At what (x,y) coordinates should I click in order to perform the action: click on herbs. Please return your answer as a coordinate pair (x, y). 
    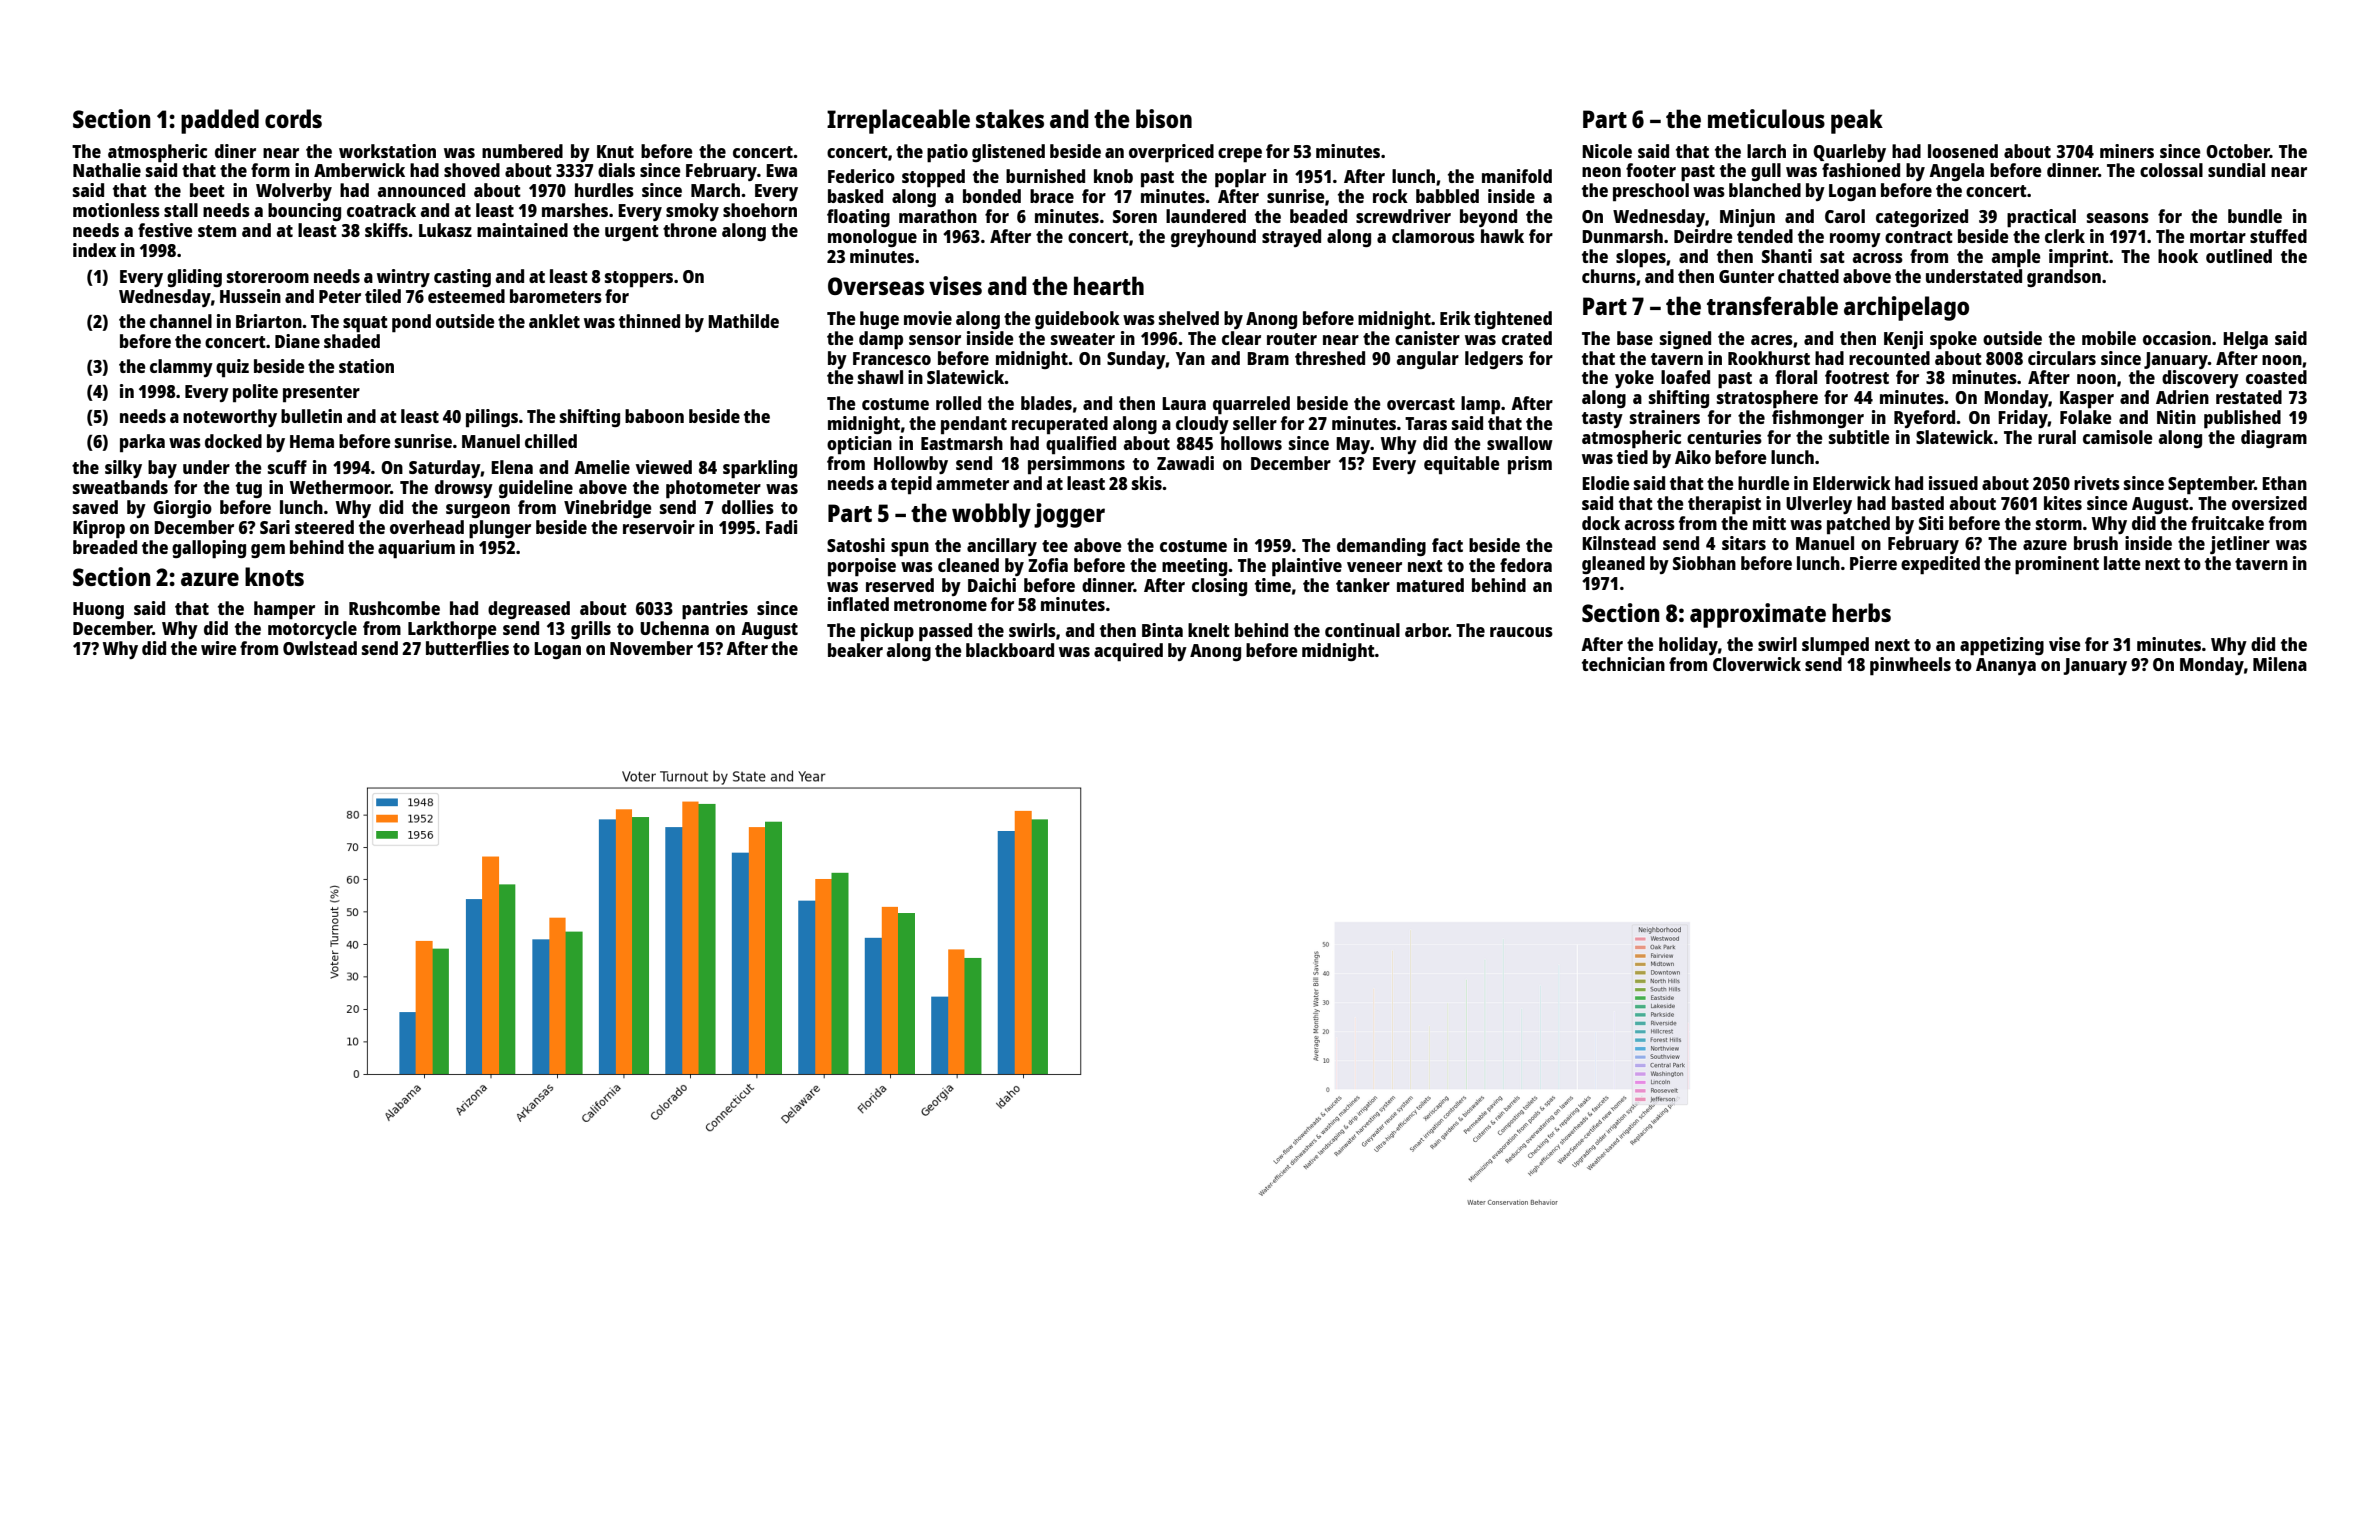
    Looking at the image, I should click on (1861, 612).
